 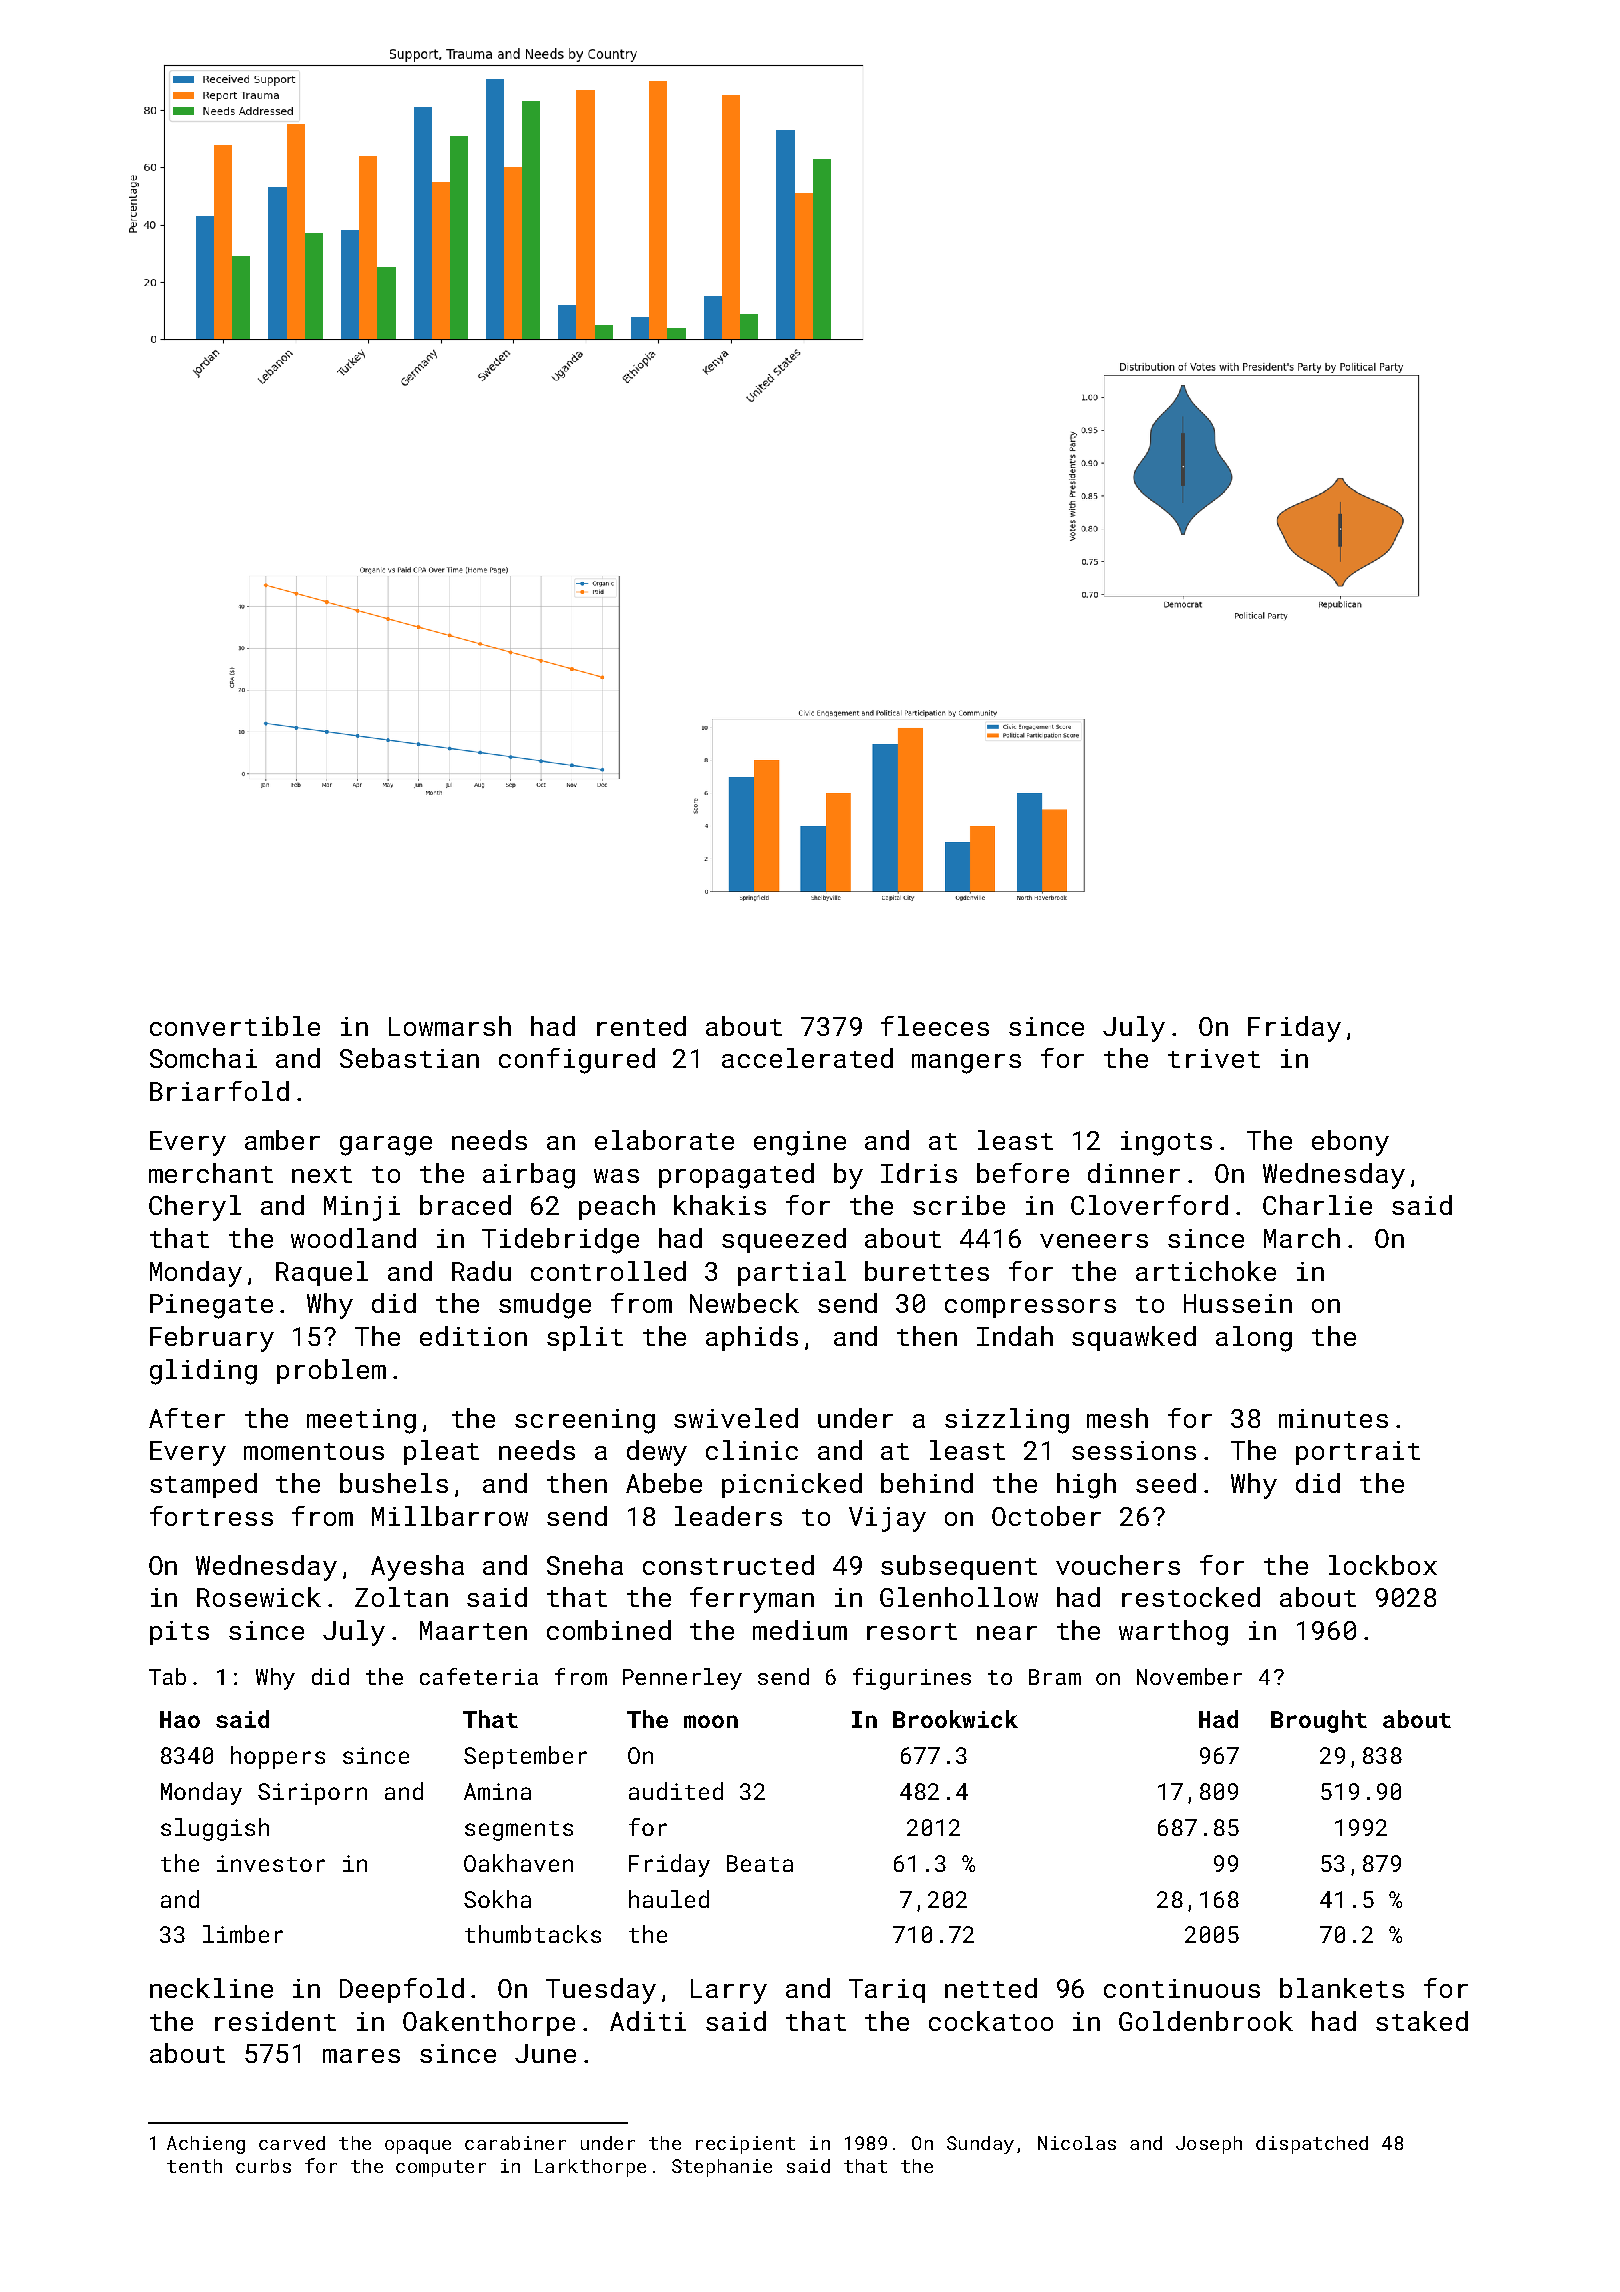 I want to click on swiveled, so click(x=736, y=1418).
